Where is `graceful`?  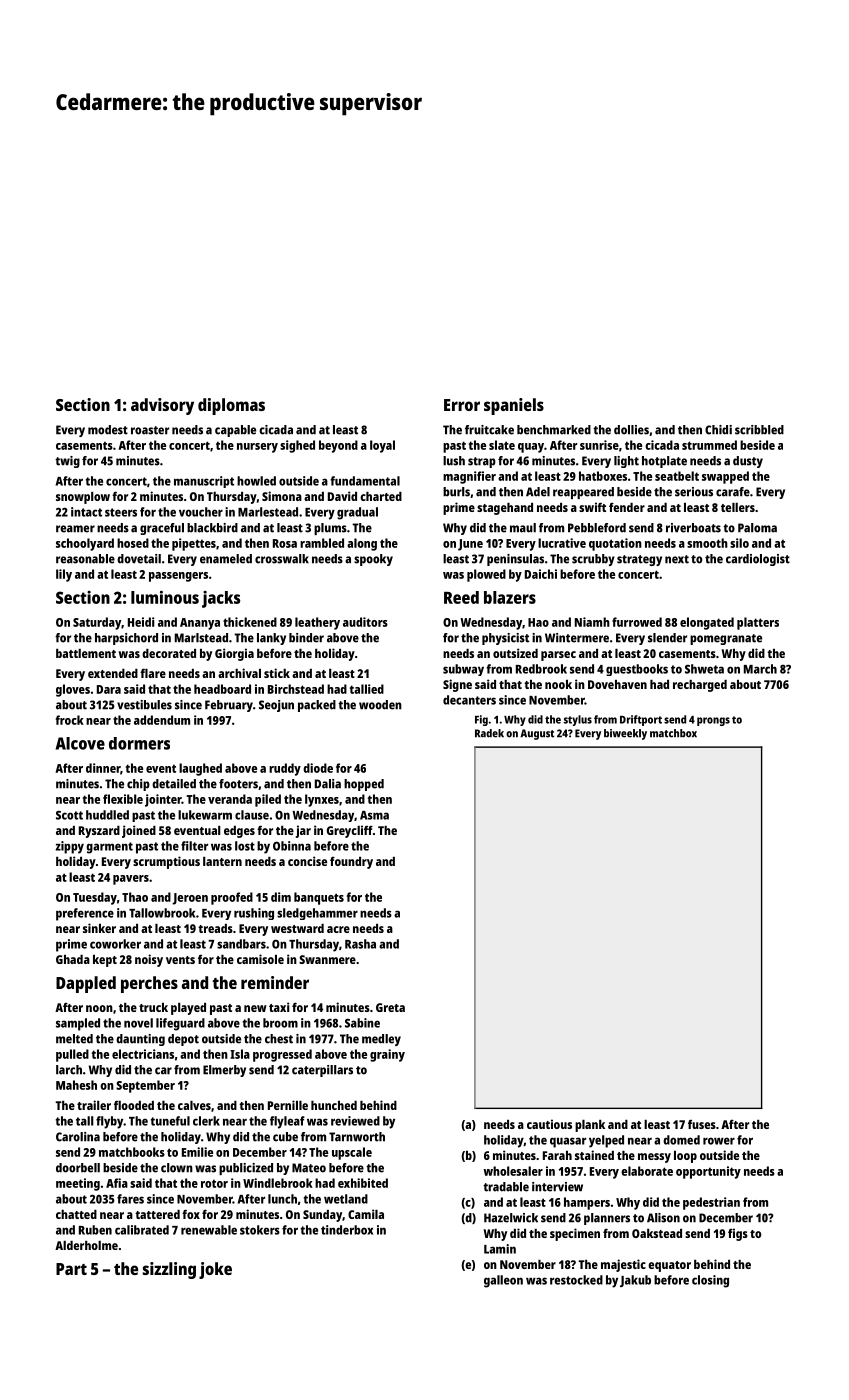 graceful is located at coordinates (162, 529).
